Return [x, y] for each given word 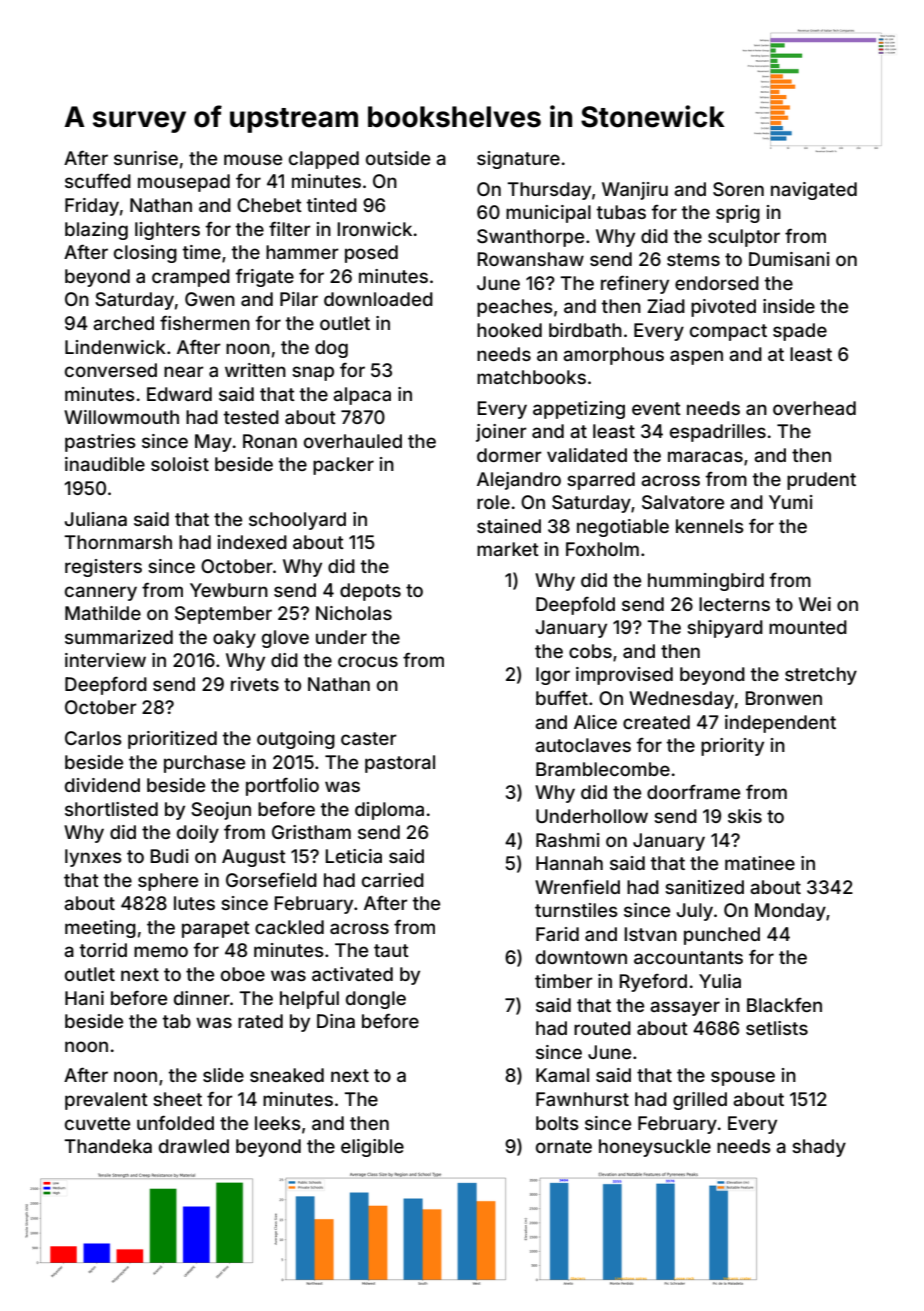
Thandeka [108, 1146]
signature [518, 160]
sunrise [146, 158]
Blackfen [784, 1005]
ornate [564, 1146]
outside [398, 158]
